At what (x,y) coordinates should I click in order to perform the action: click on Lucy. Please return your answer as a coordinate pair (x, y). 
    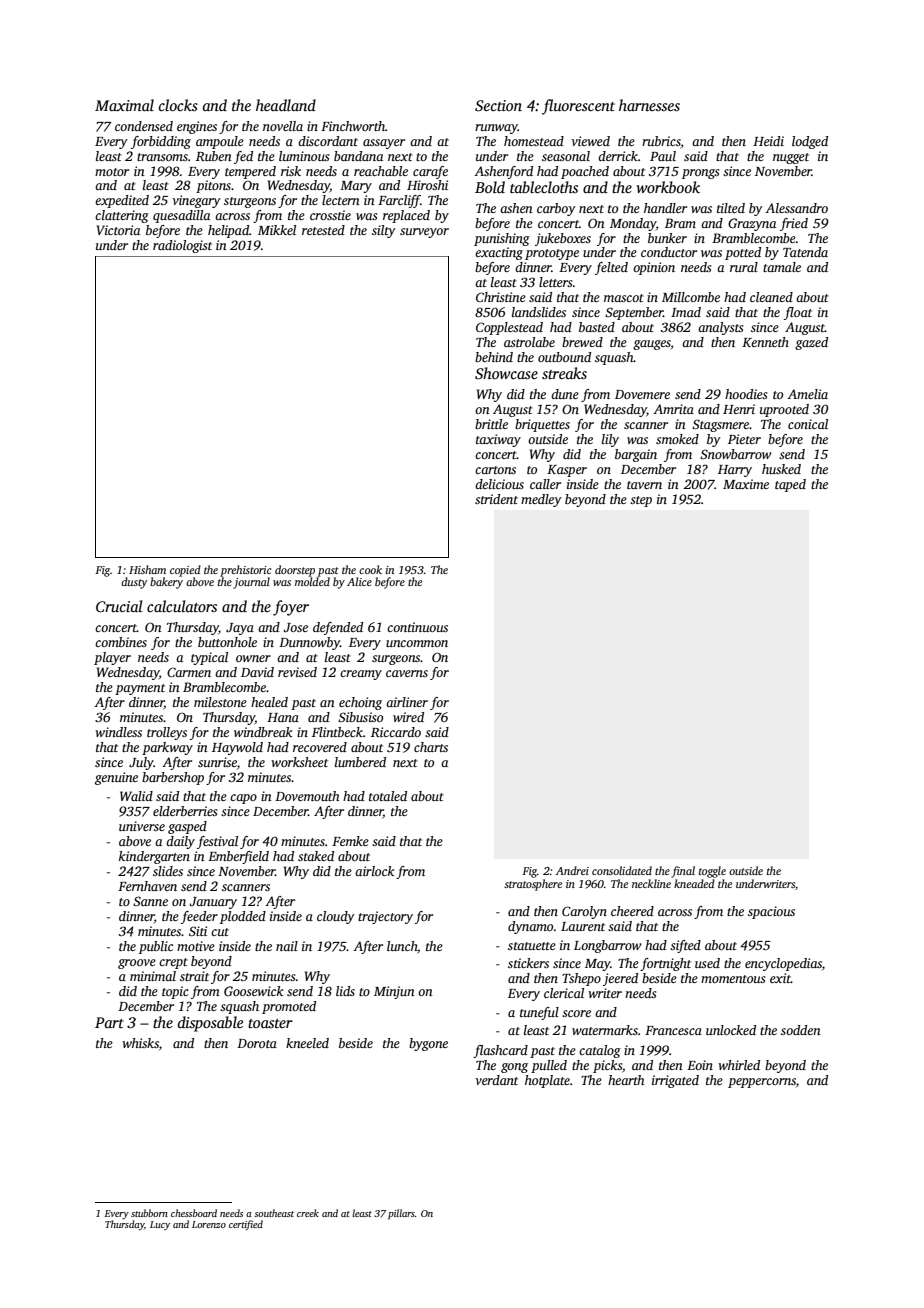
    Looking at the image, I should click on (160, 1225).
